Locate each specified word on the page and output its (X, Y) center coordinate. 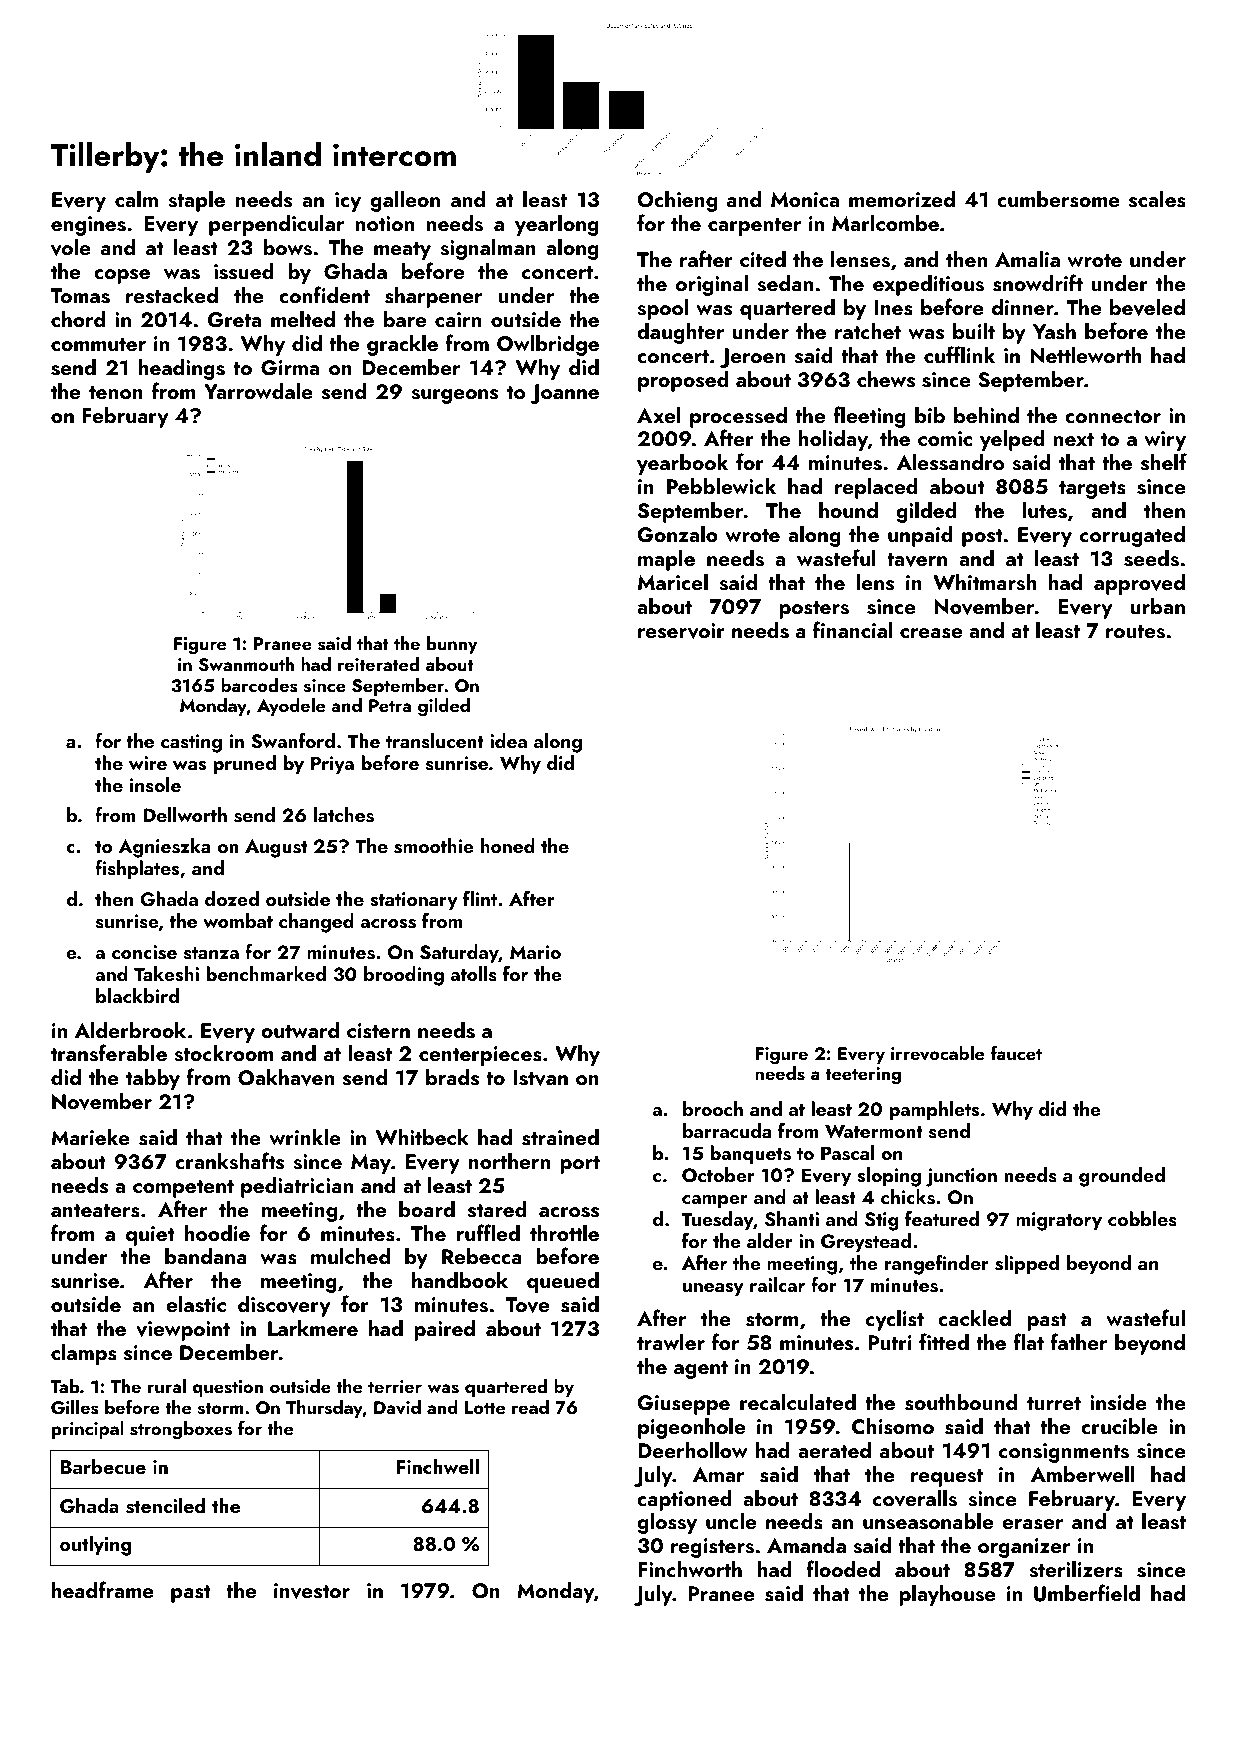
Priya (332, 765)
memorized (902, 199)
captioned (684, 1500)
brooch (713, 1108)
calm (136, 199)
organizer (1024, 1548)
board (427, 1209)
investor (312, 1591)
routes (1135, 632)
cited (763, 259)
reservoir (681, 631)
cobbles (1142, 1219)
